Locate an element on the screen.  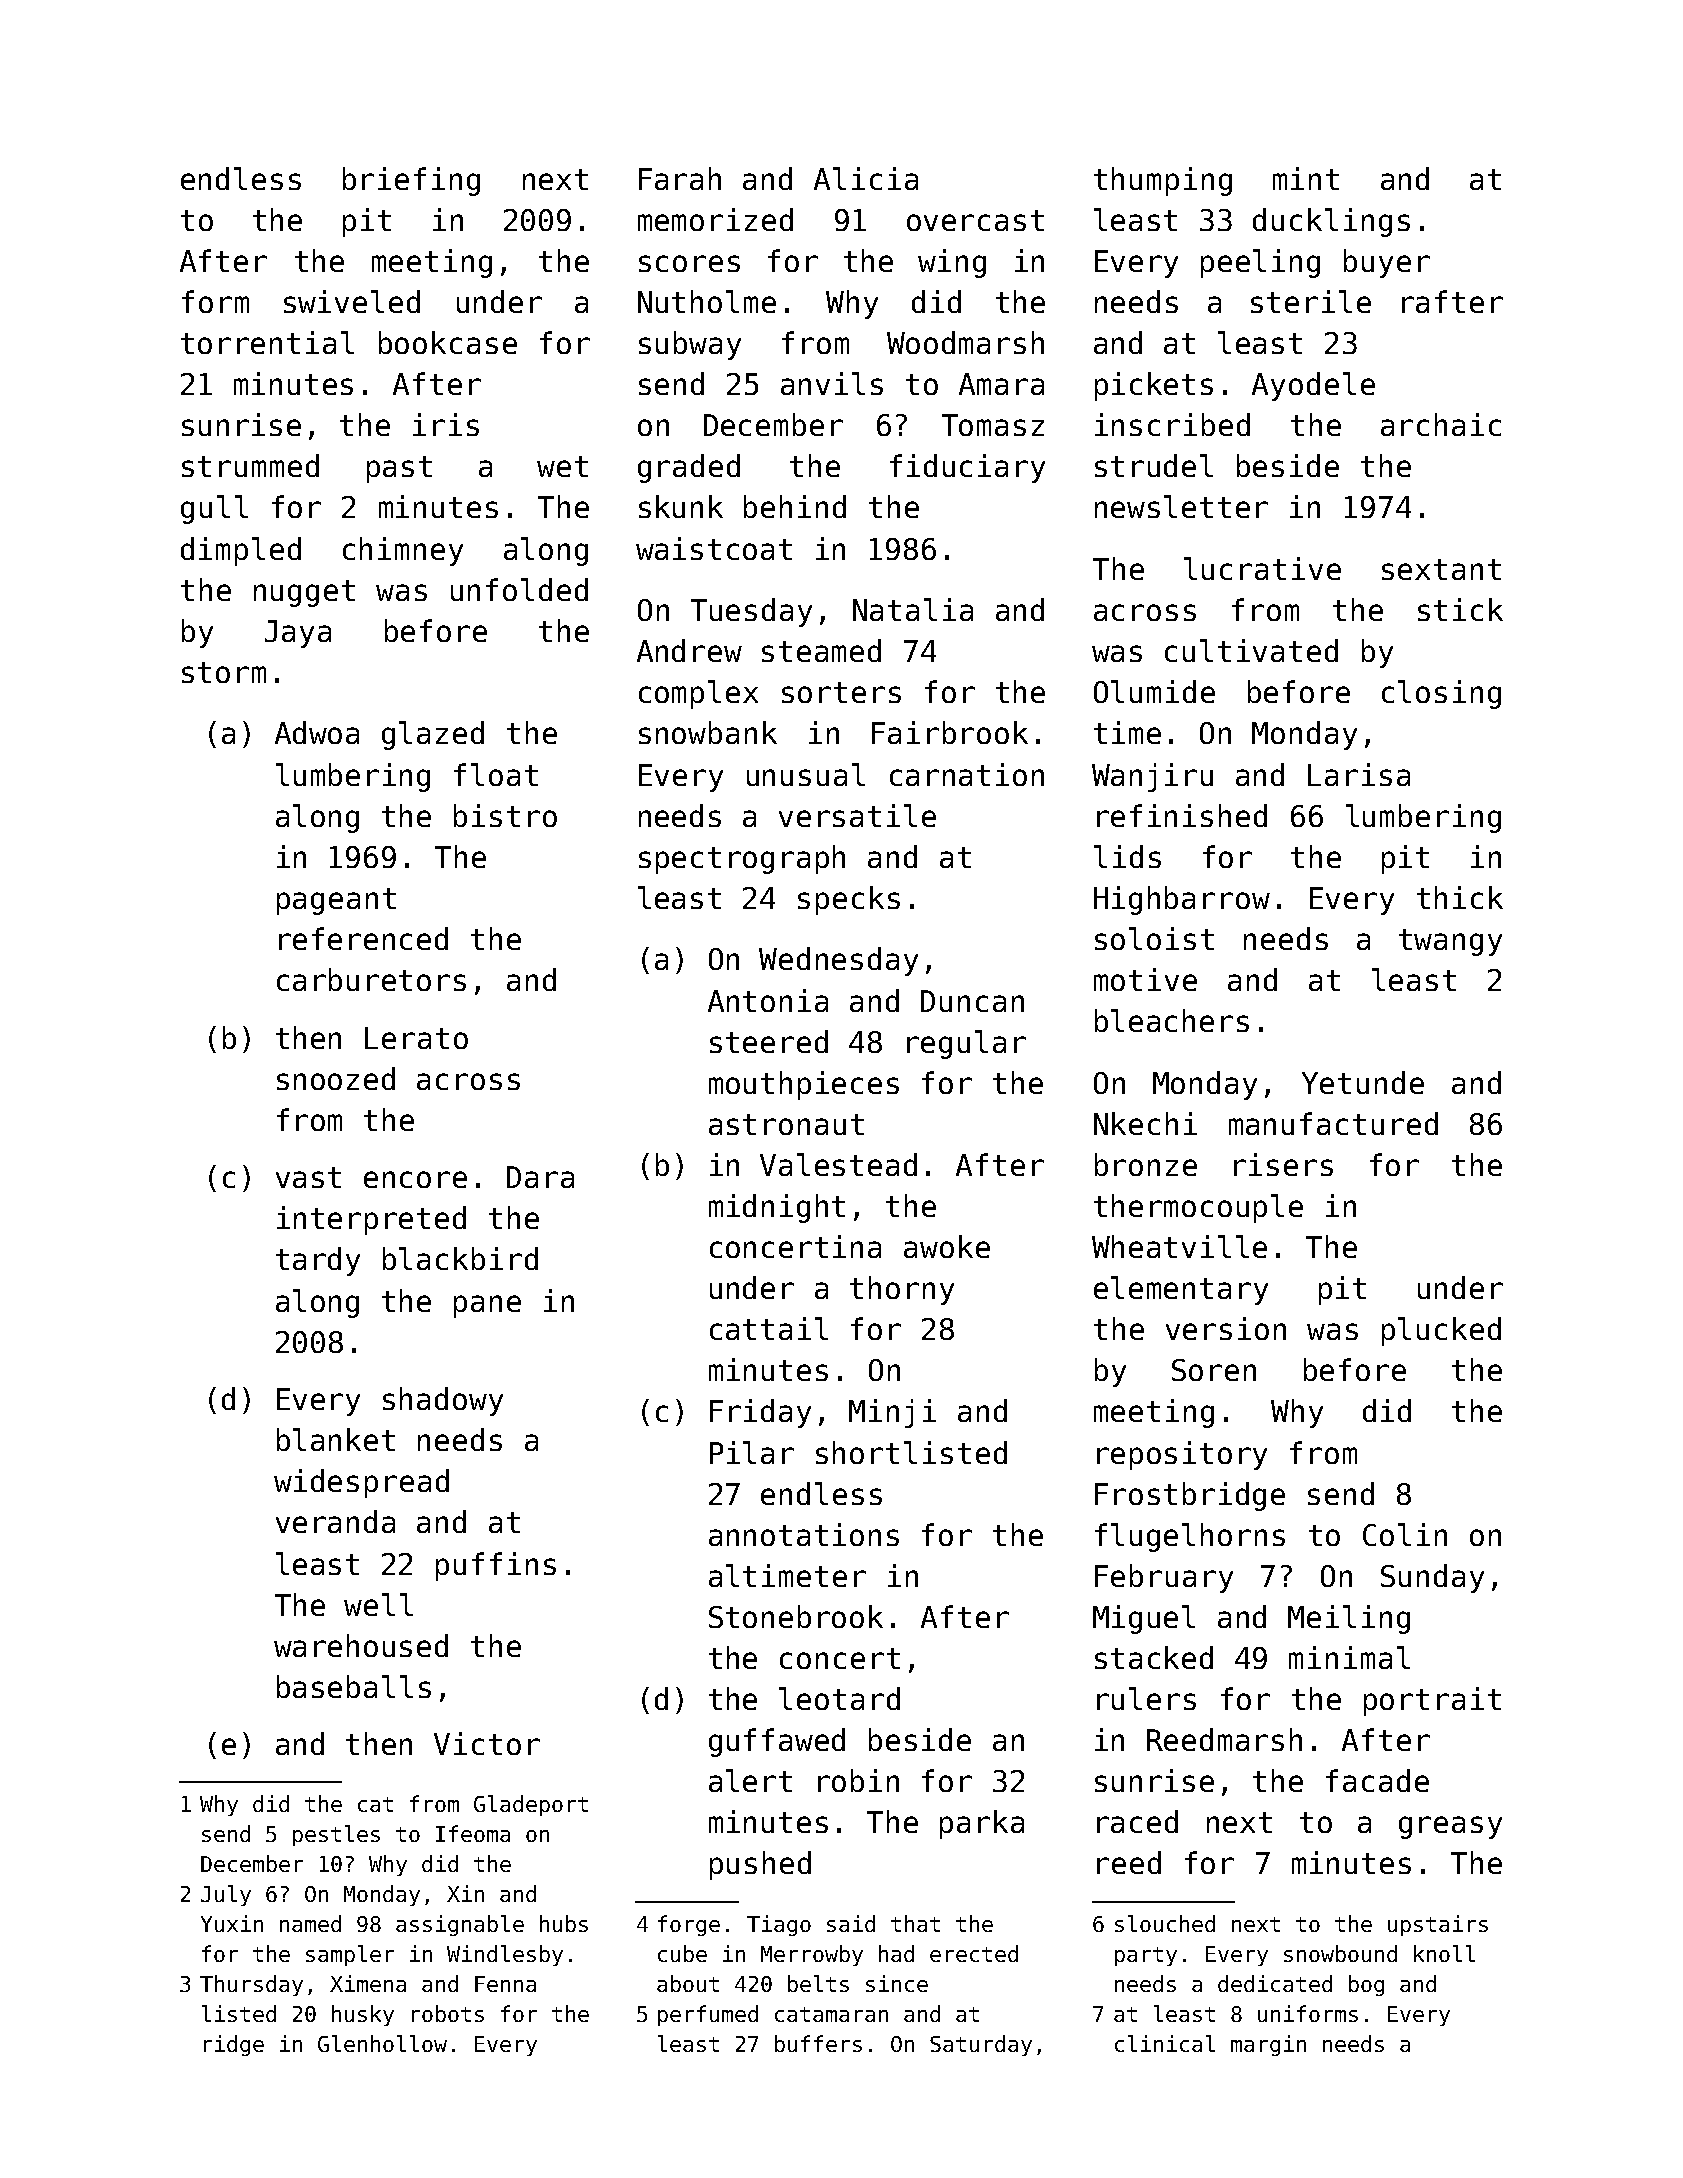
lids is located at coordinates (1127, 856).
